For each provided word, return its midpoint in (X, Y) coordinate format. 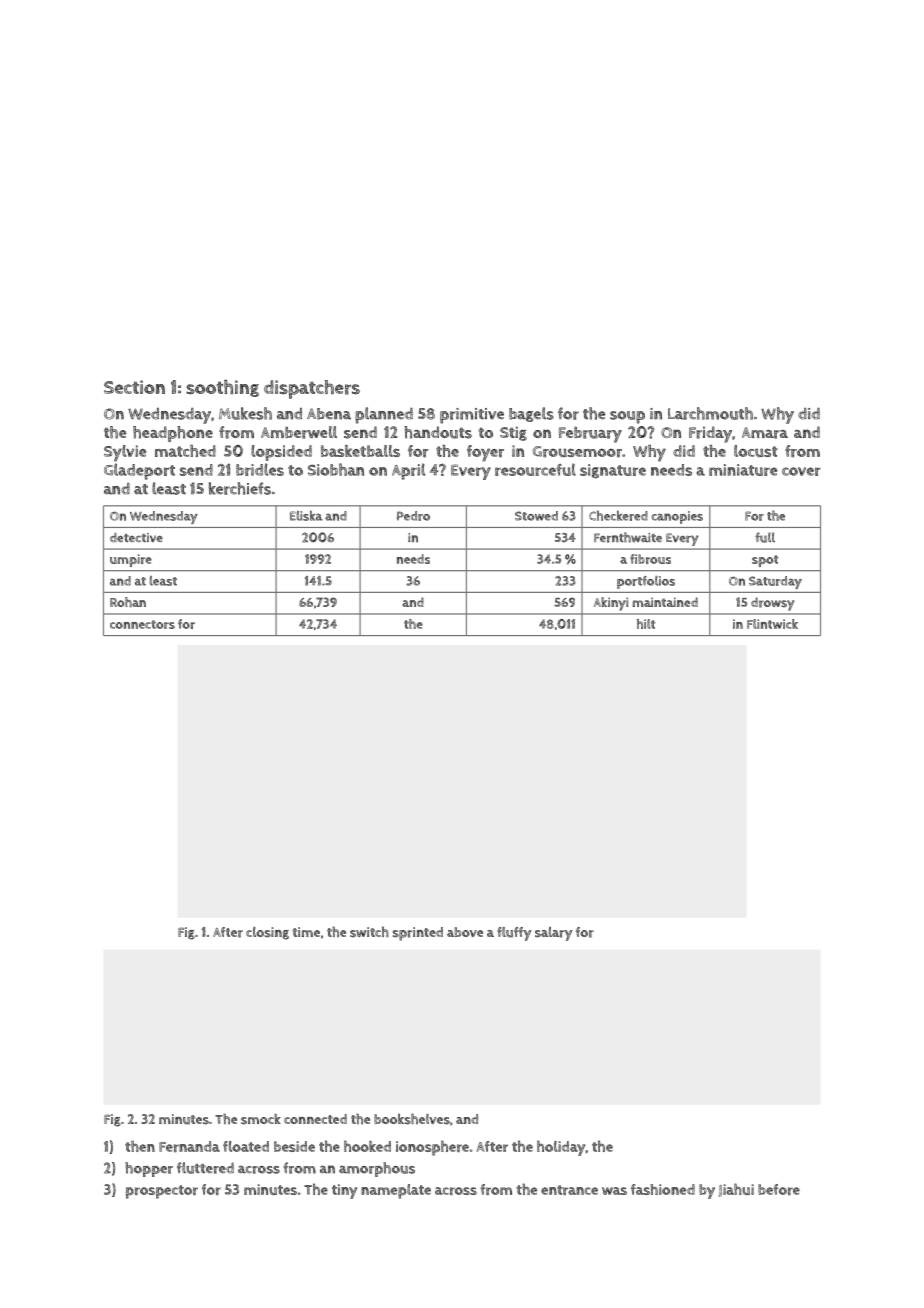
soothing (222, 388)
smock (261, 1119)
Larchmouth (710, 413)
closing (267, 933)
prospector (162, 1192)
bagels (531, 414)
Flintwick (772, 624)
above (465, 932)
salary (553, 934)
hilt (646, 624)
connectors (142, 624)
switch (369, 932)
